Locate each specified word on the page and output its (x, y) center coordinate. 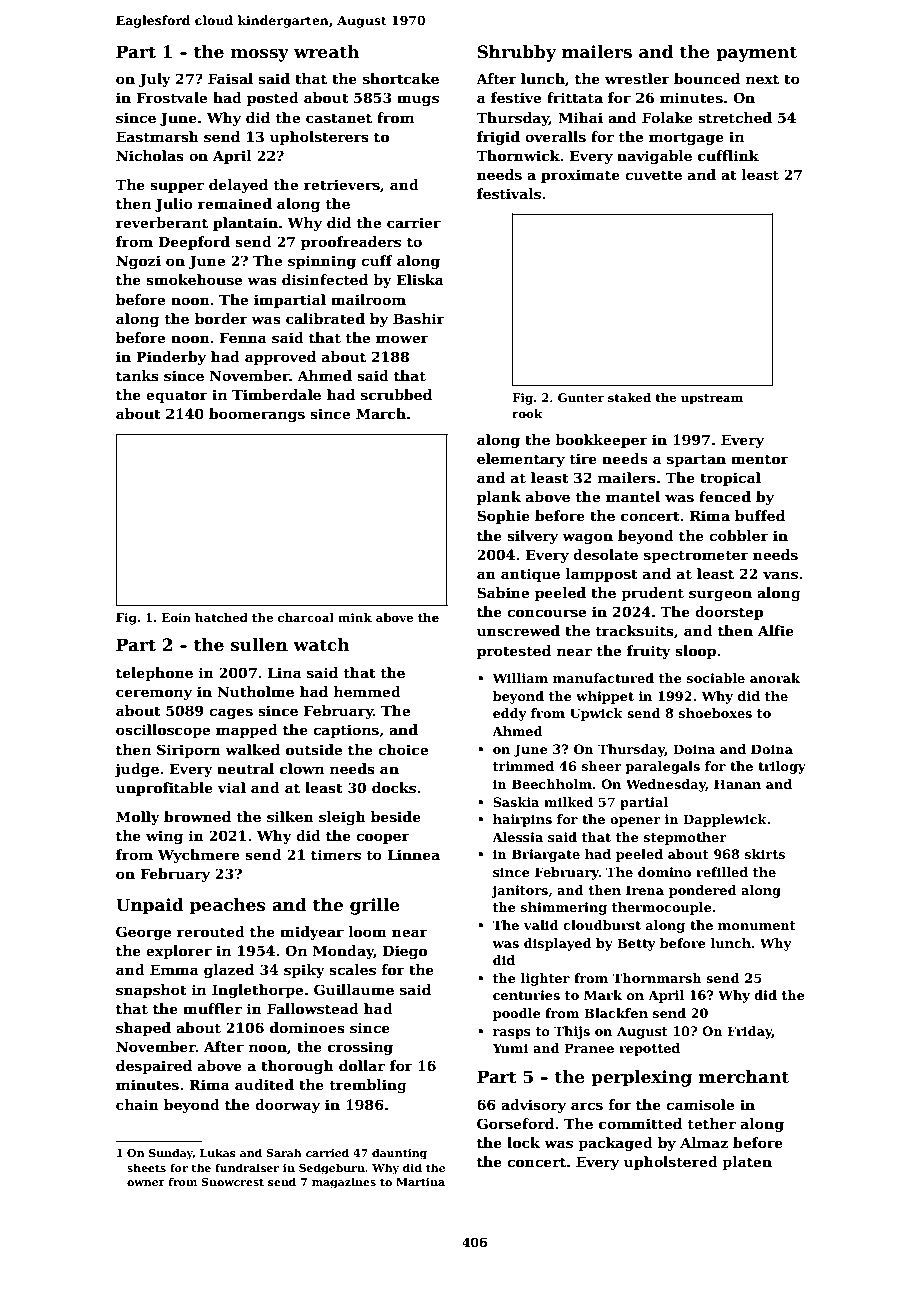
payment (756, 54)
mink (355, 617)
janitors (519, 891)
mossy (260, 55)
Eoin (176, 617)
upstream (712, 399)
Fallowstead (313, 1008)
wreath (326, 52)
